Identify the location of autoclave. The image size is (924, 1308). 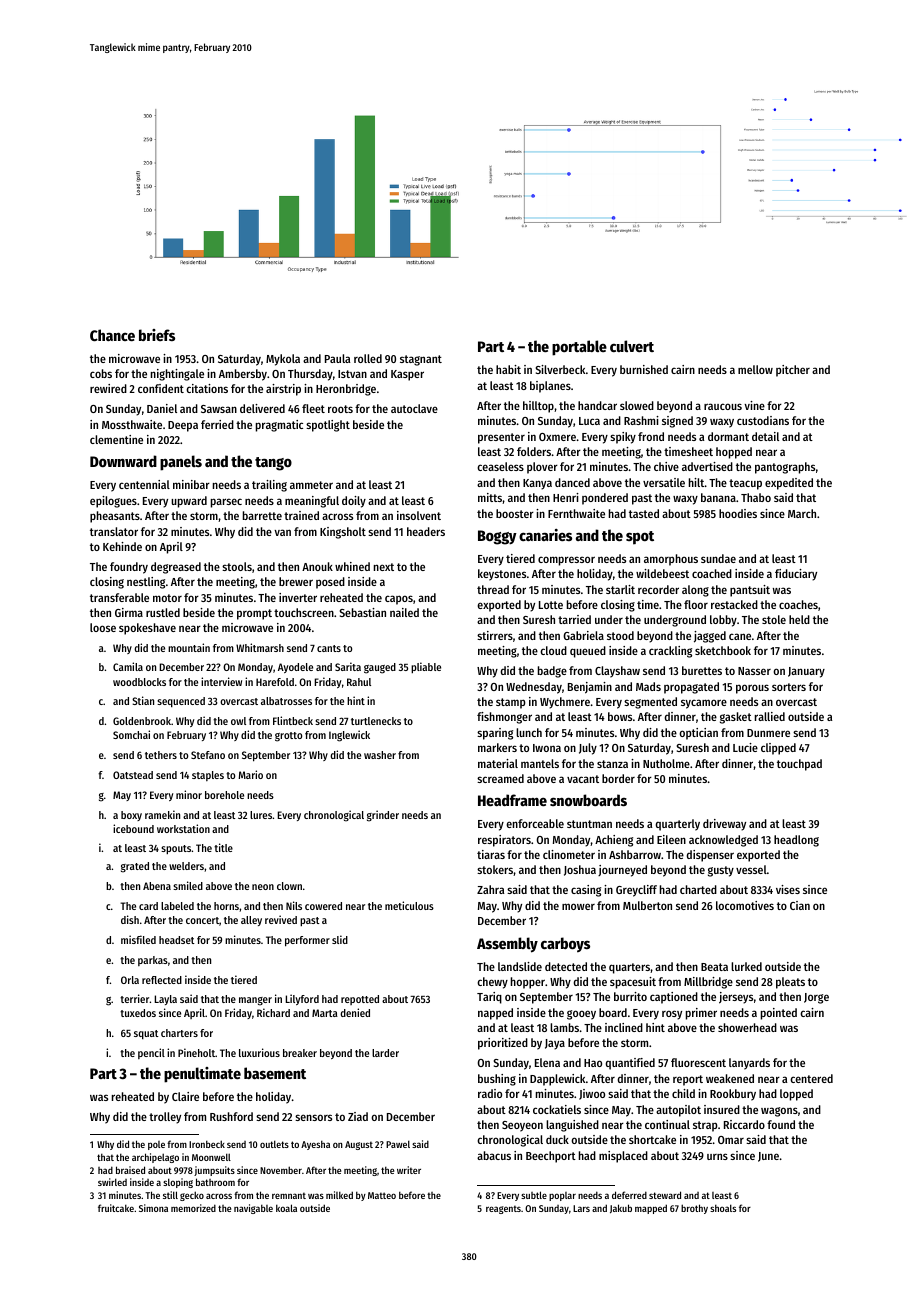
(414, 408).
